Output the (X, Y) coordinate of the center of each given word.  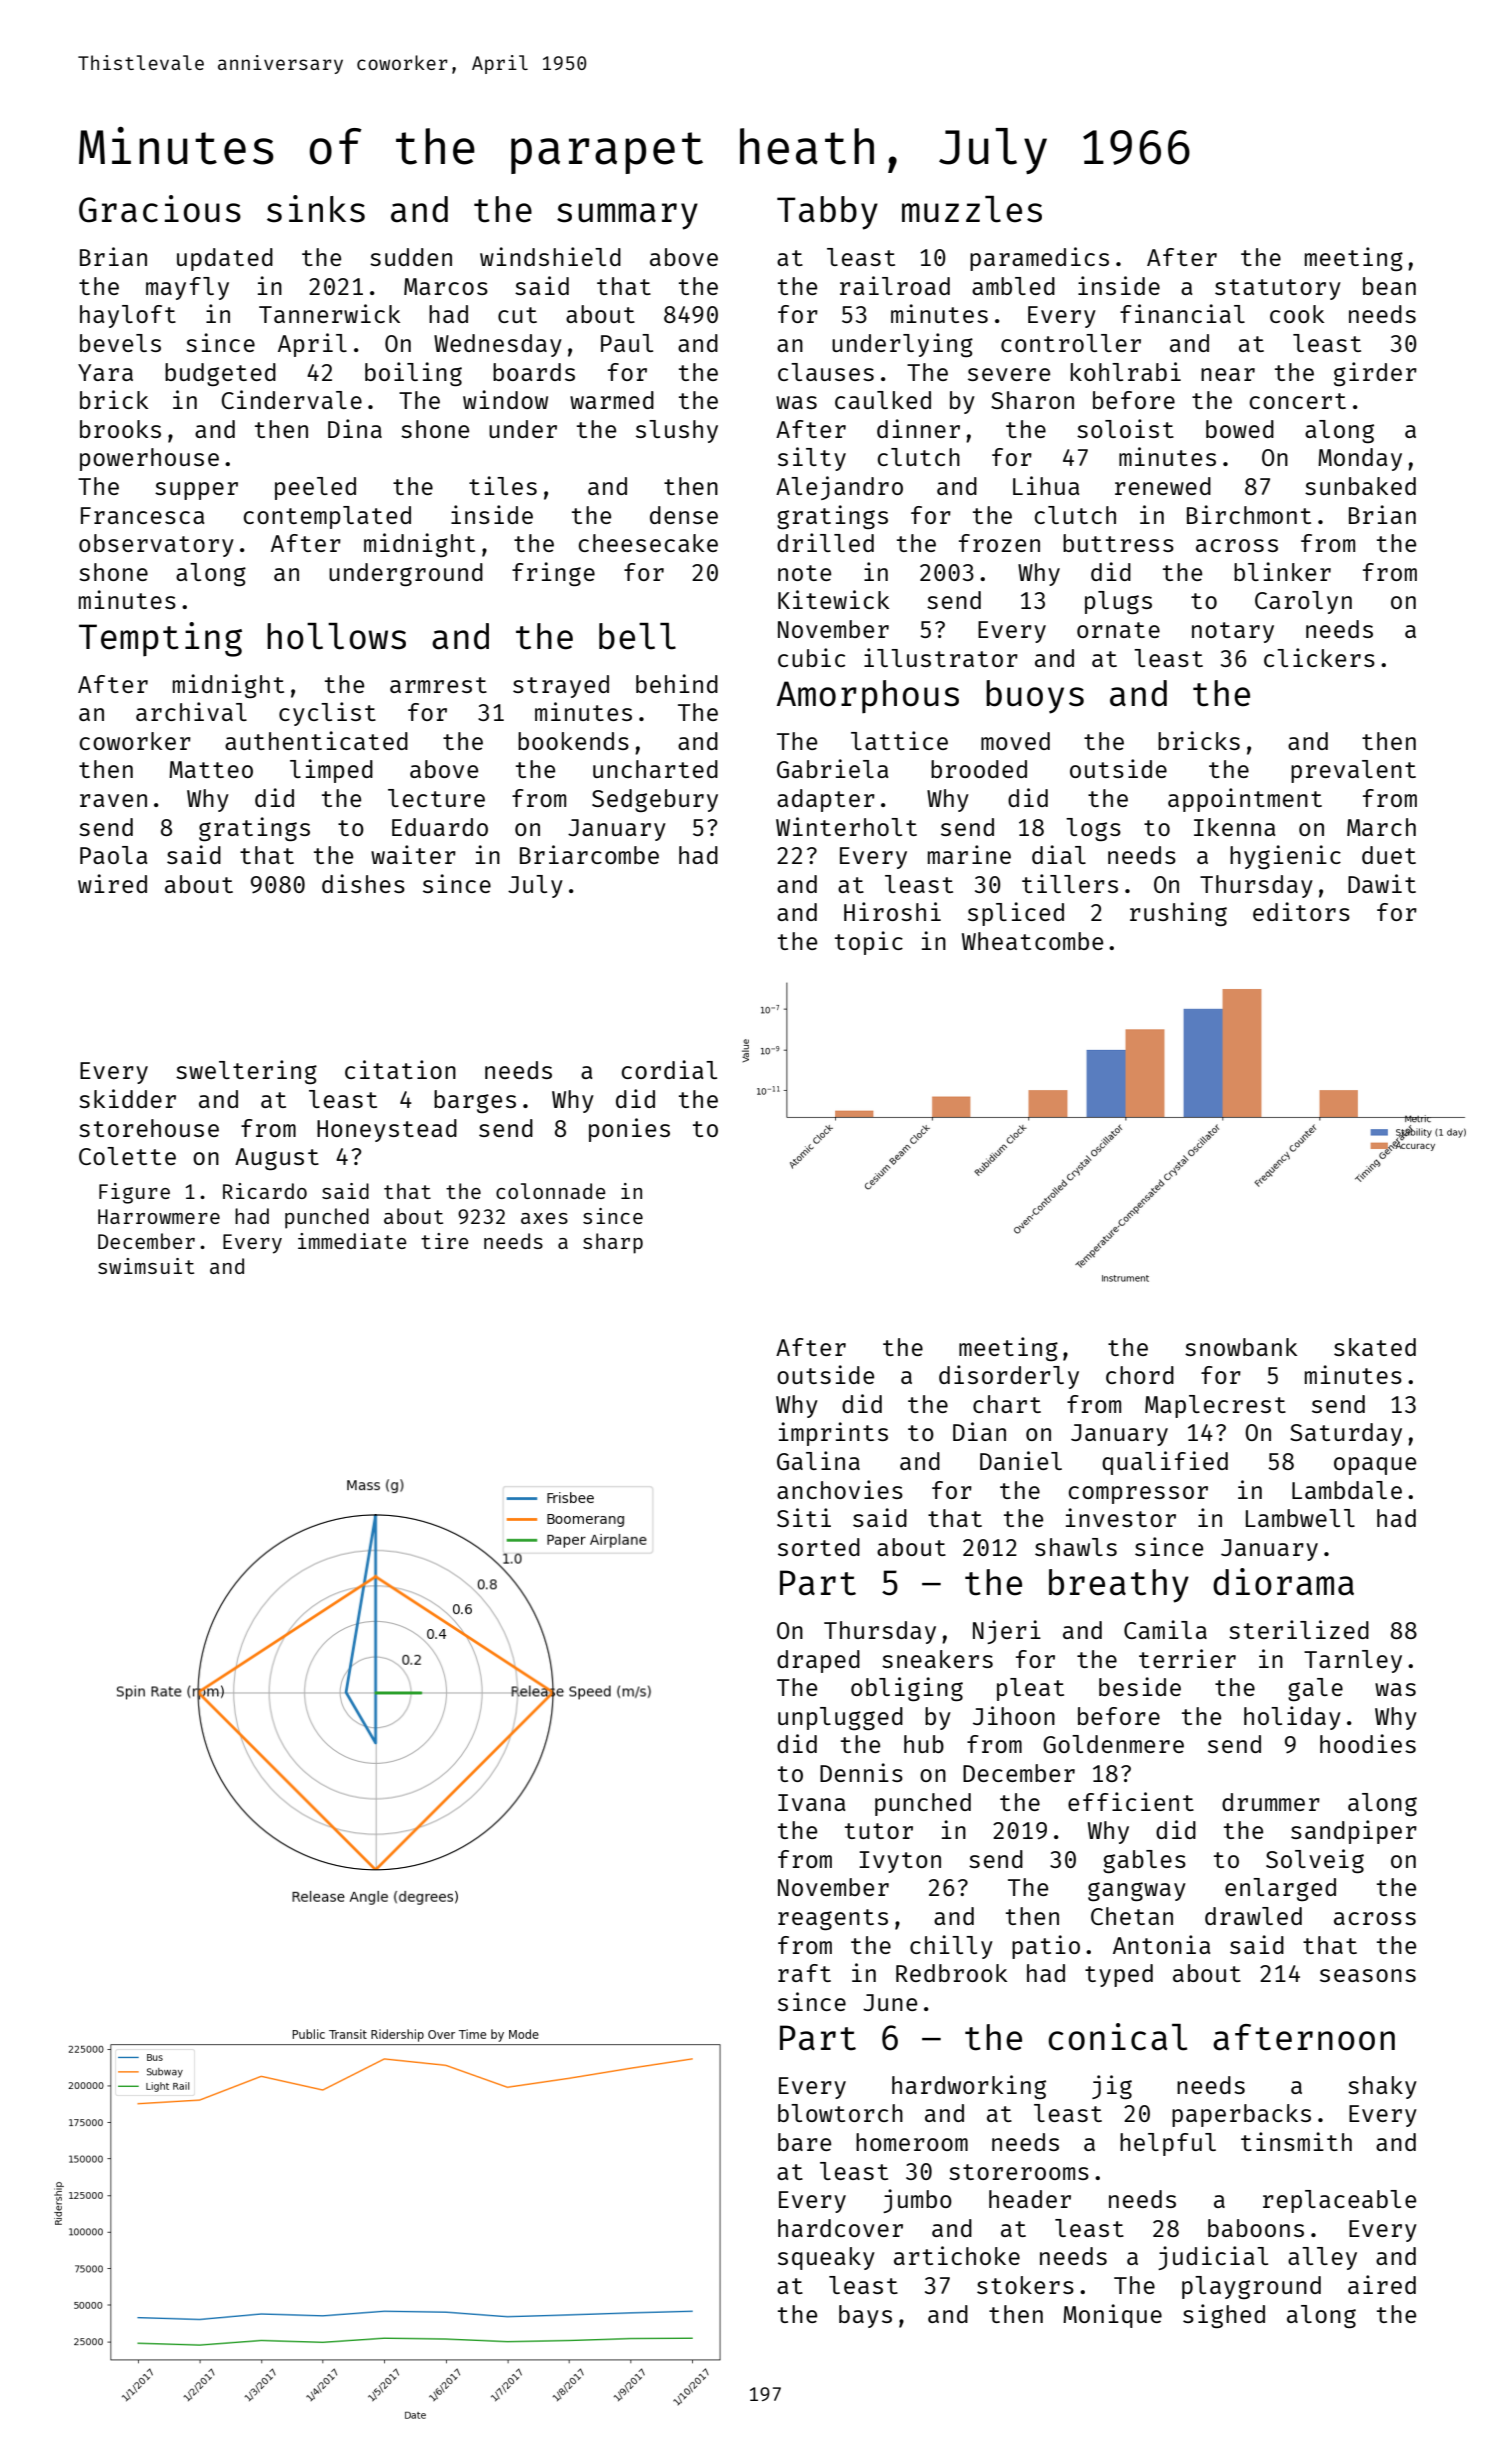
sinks (316, 209)
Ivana (811, 1802)
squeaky (826, 2258)
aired (1382, 2284)
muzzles (972, 209)
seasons (1368, 1975)
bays (865, 2316)
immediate (352, 1241)
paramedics (1039, 259)
